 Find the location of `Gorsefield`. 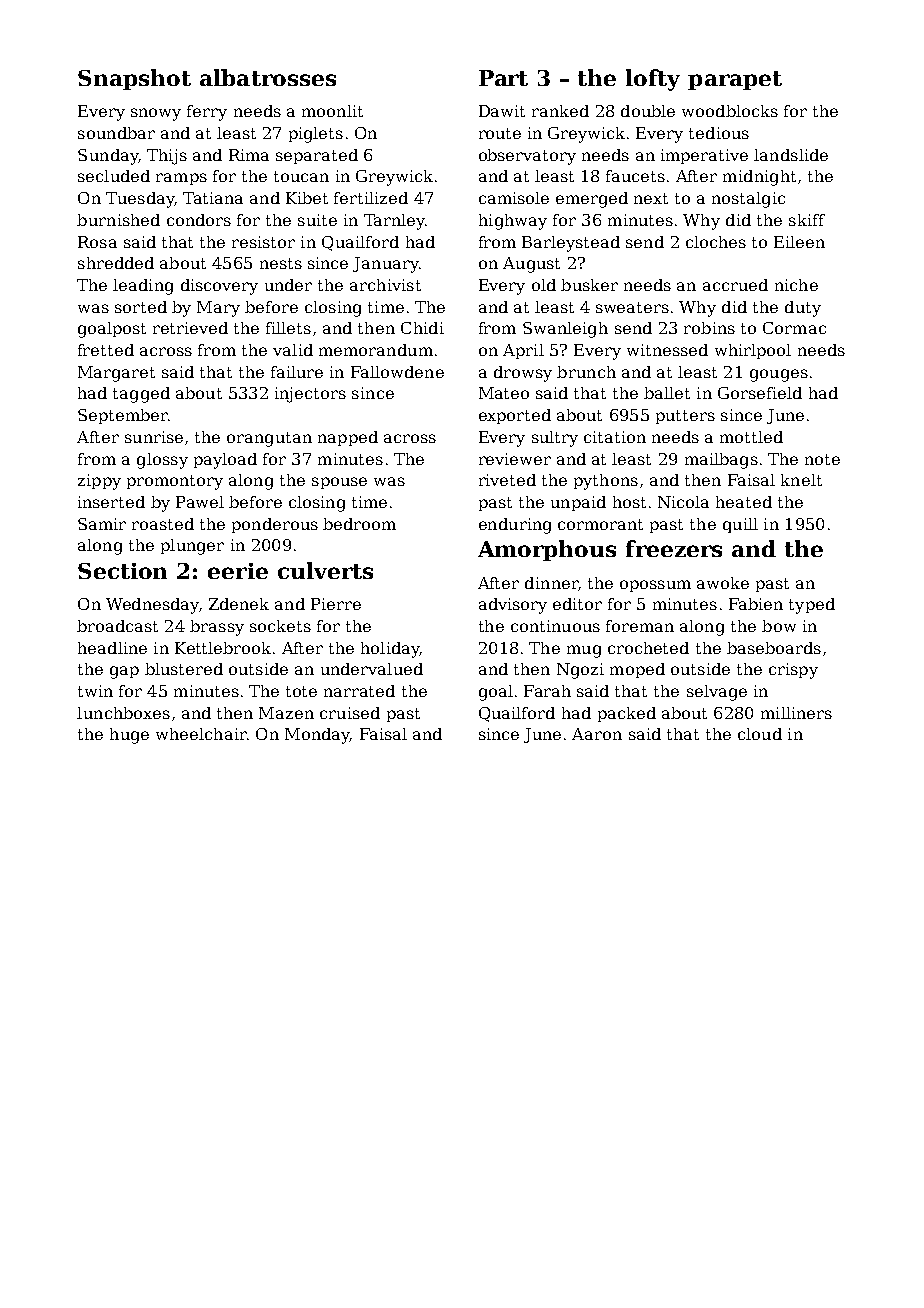

Gorsefield is located at coordinates (760, 393).
